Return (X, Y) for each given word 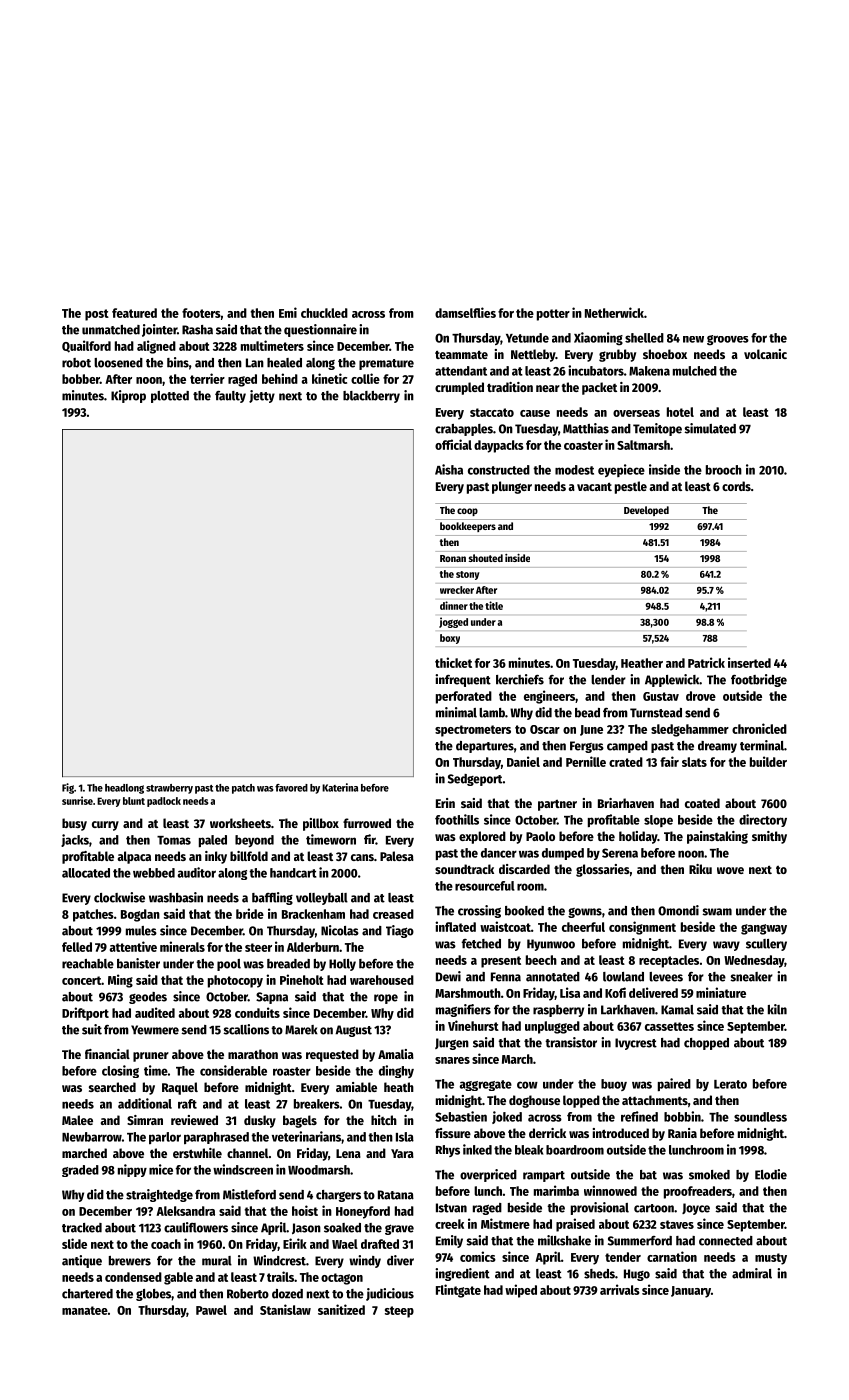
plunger (512, 487)
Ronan (453, 558)
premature (386, 364)
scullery (766, 945)
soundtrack (464, 869)
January (691, 1292)
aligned (156, 347)
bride (250, 913)
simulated (710, 428)
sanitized (341, 1309)
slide (74, 1243)
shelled (644, 338)
